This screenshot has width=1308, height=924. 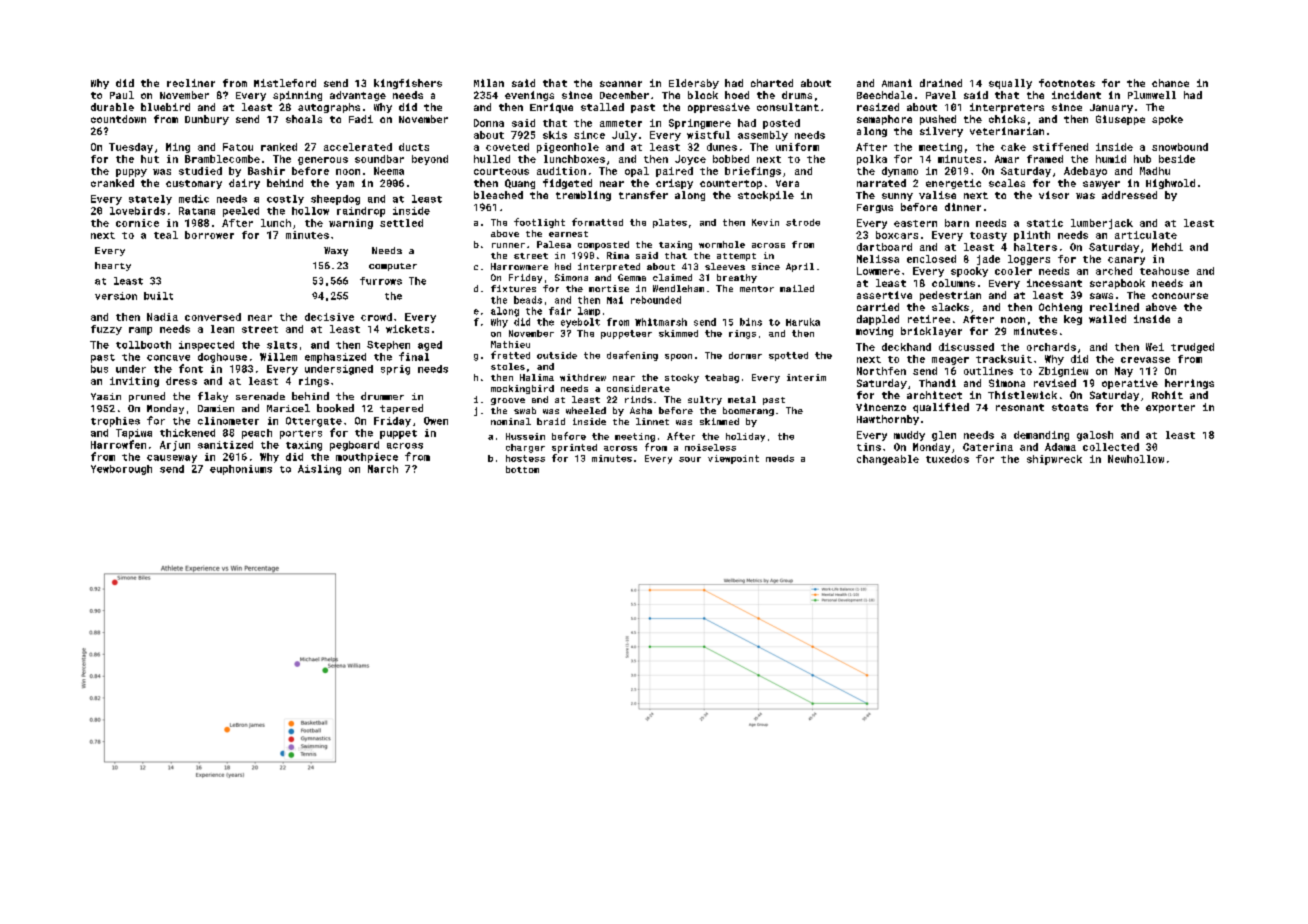 I want to click on Quang, so click(x=520, y=184).
